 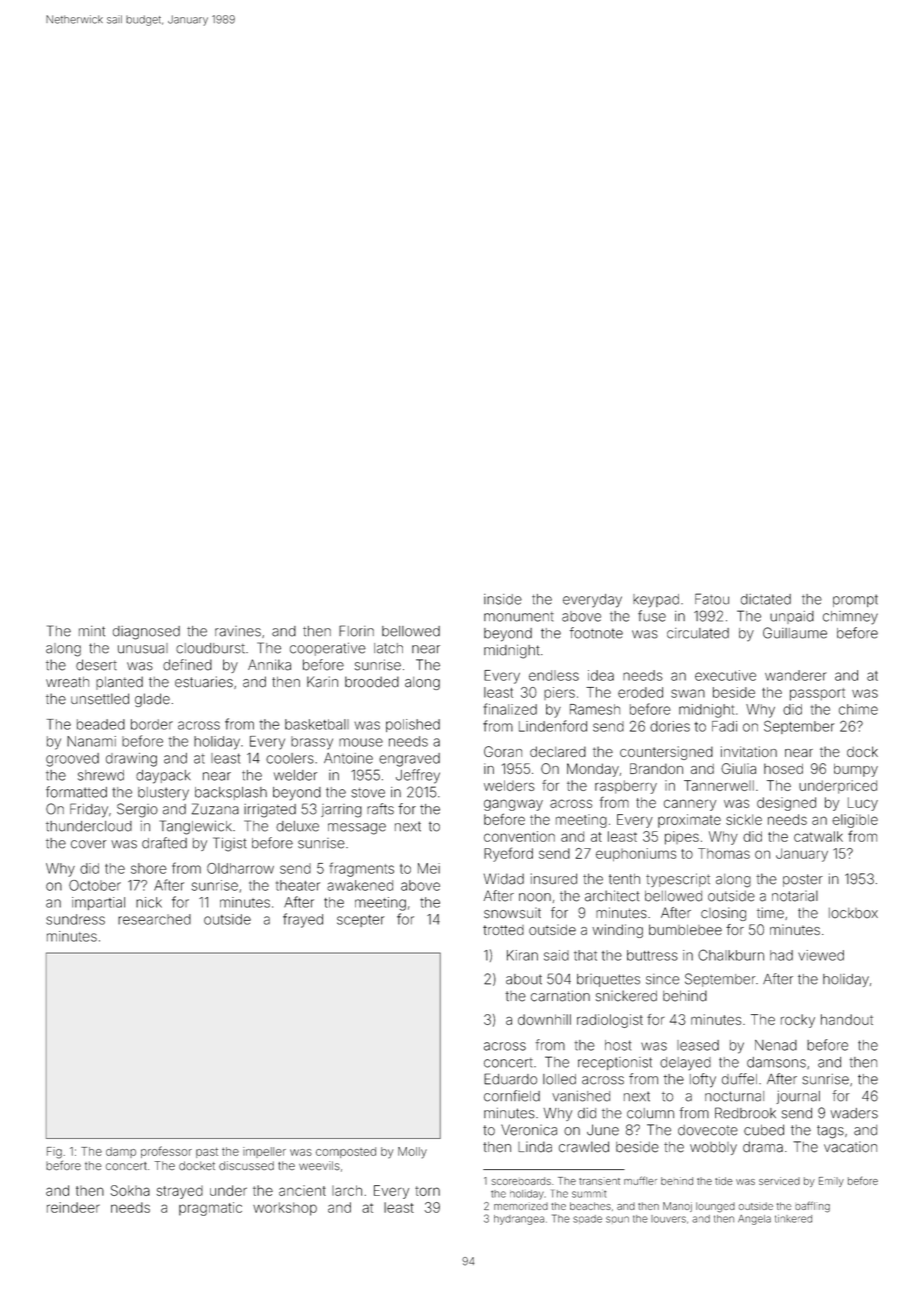 What do you see at coordinates (92, 631) in the image?
I see `mint` at bounding box center [92, 631].
